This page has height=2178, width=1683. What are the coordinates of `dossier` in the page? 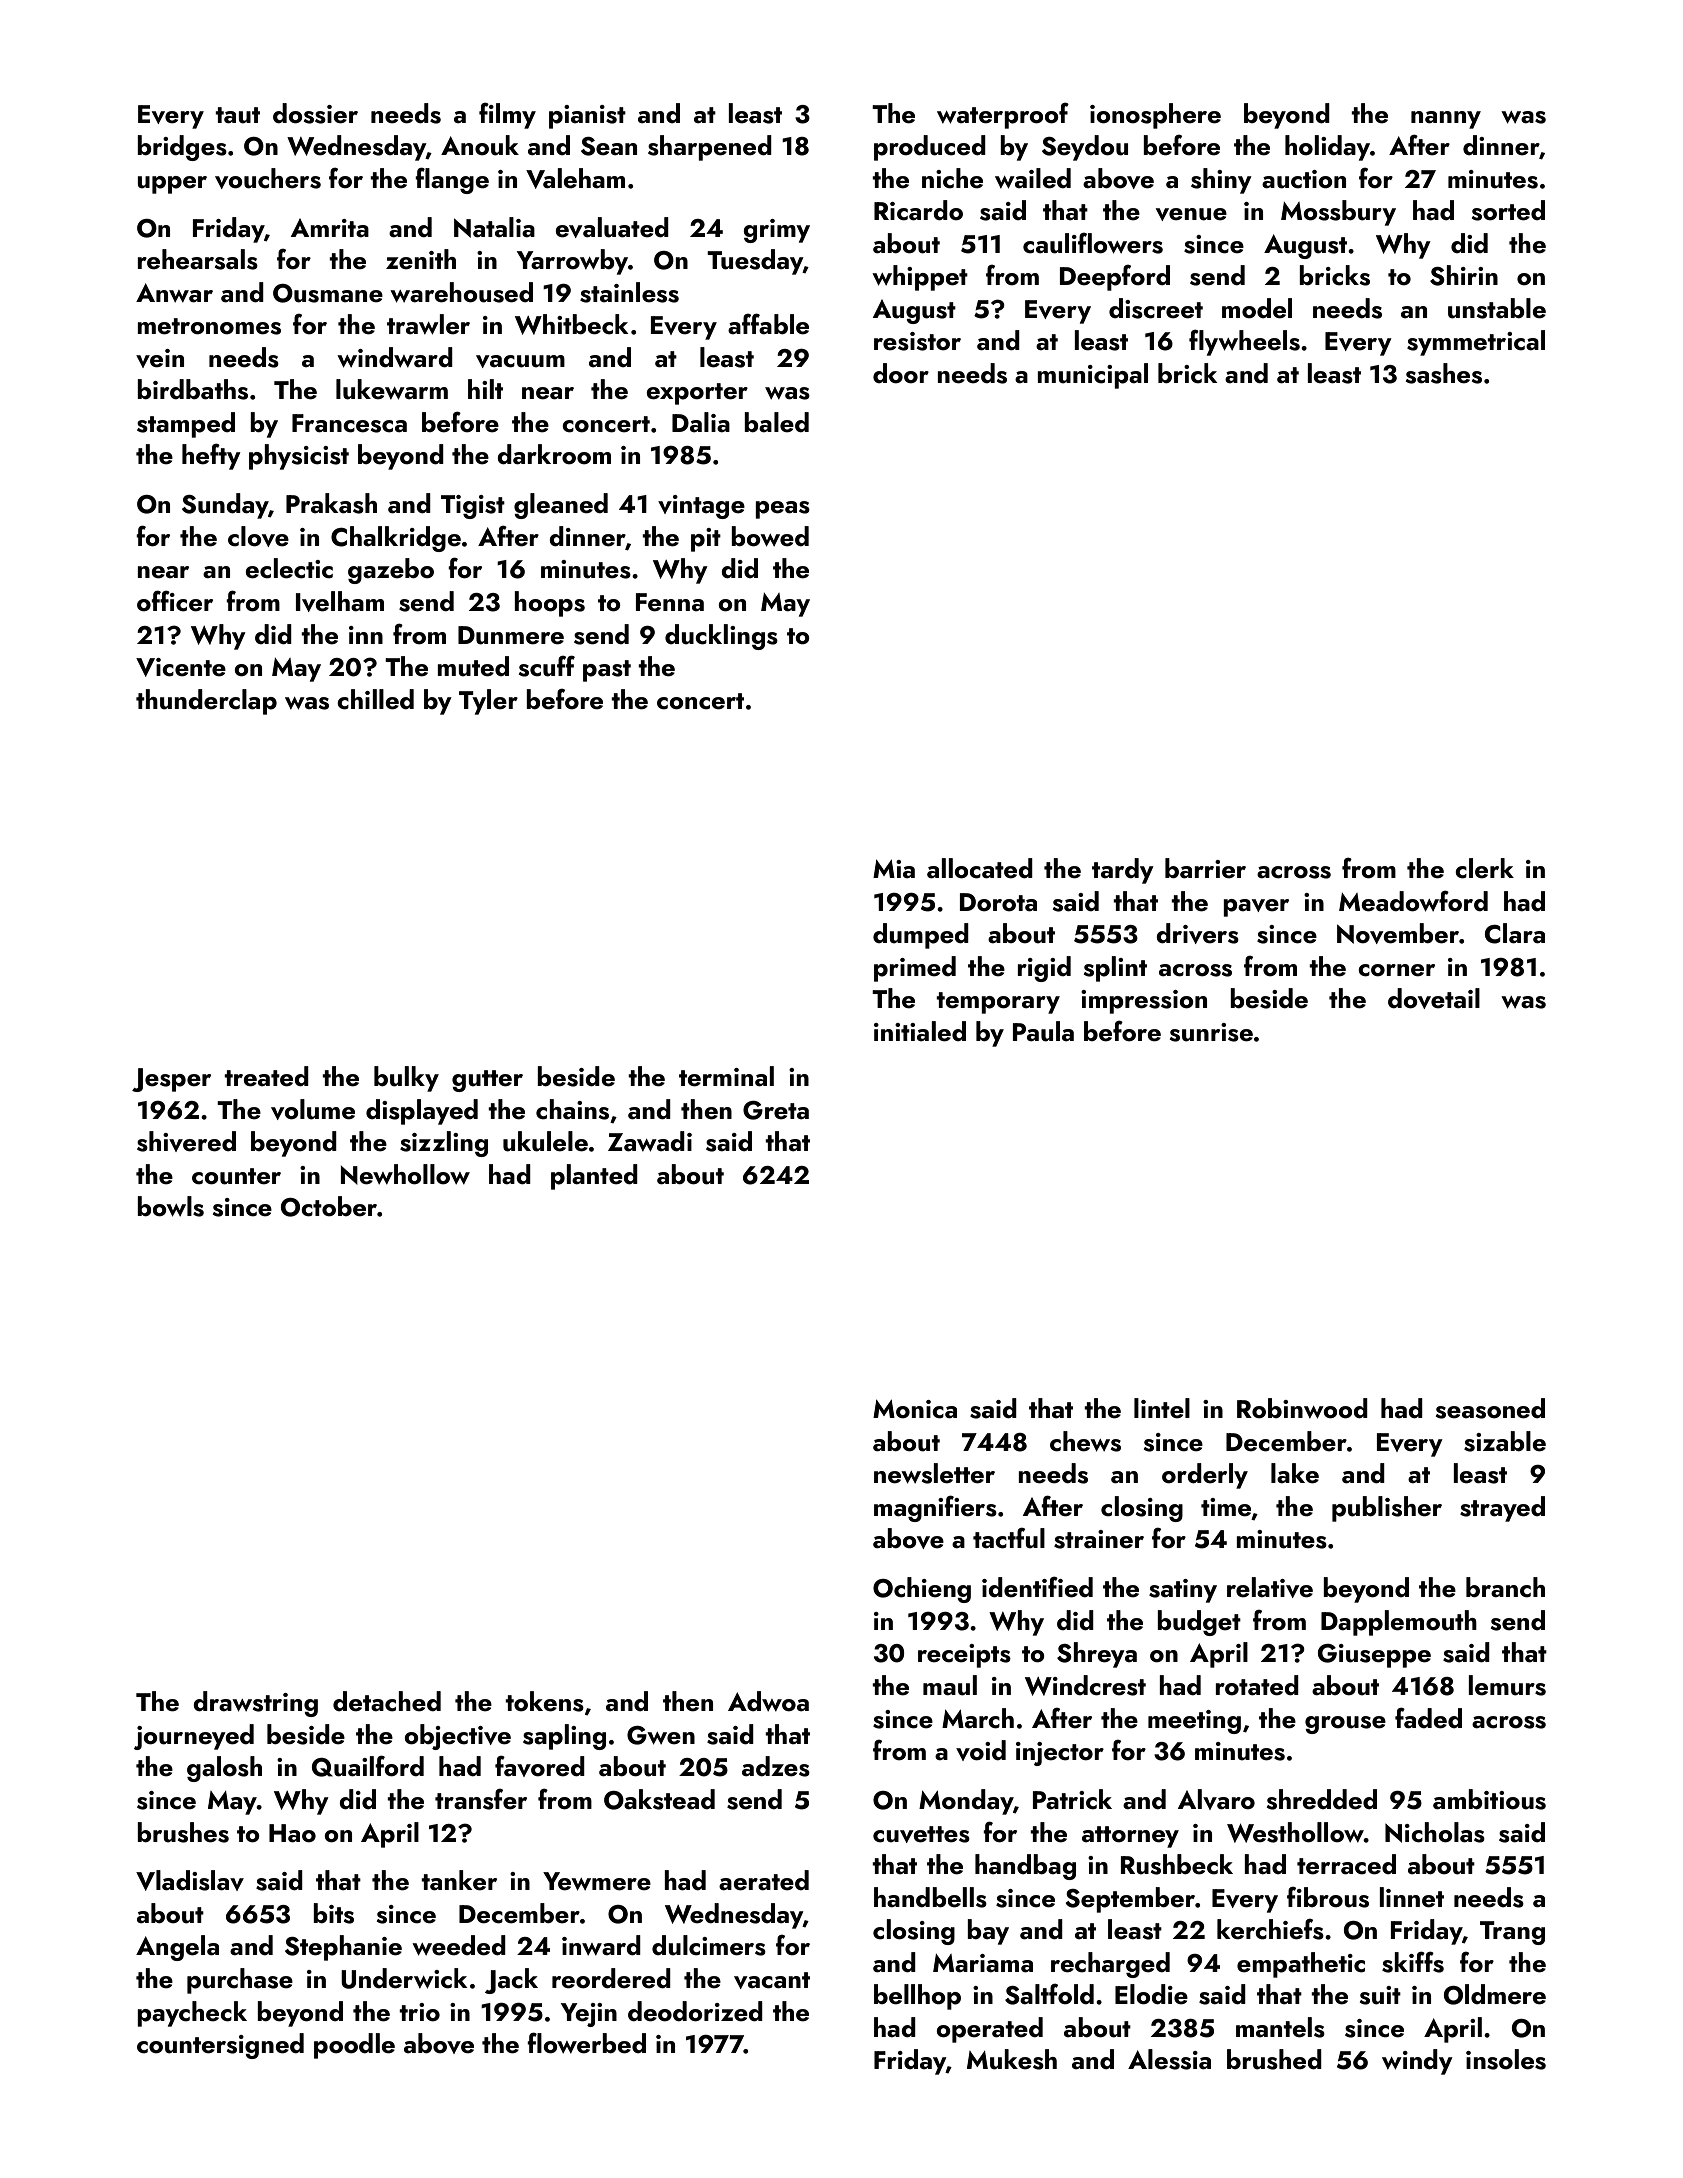 It's located at (315, 113).
